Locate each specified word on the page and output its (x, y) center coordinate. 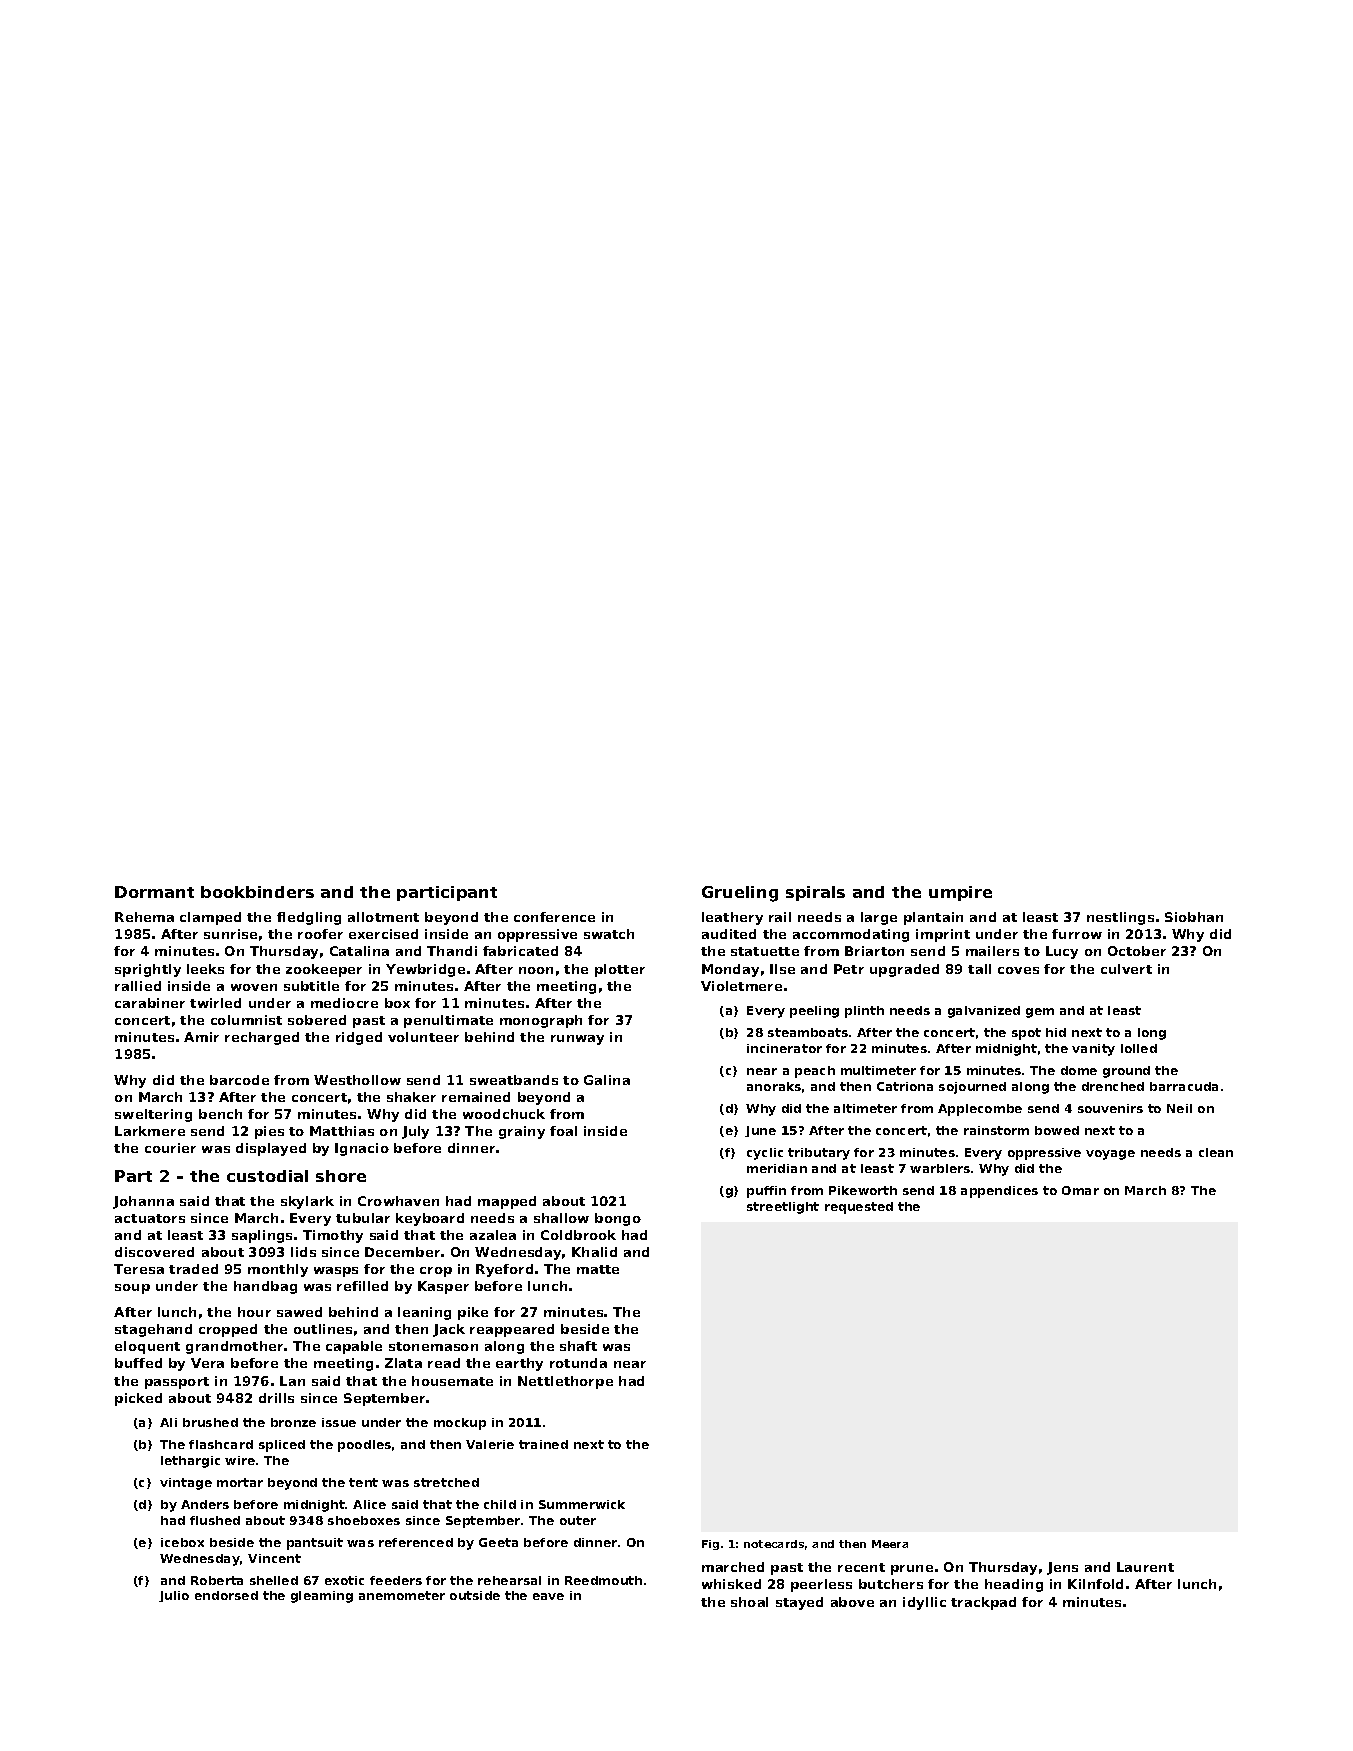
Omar (1080, 1190)
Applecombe (980, 1110)
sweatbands (514, 1080)
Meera (890, 1544)
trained (543, 1444)
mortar (240, 1482)
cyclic (765, 1154)
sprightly (148, 970)
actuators (150, 1218)
